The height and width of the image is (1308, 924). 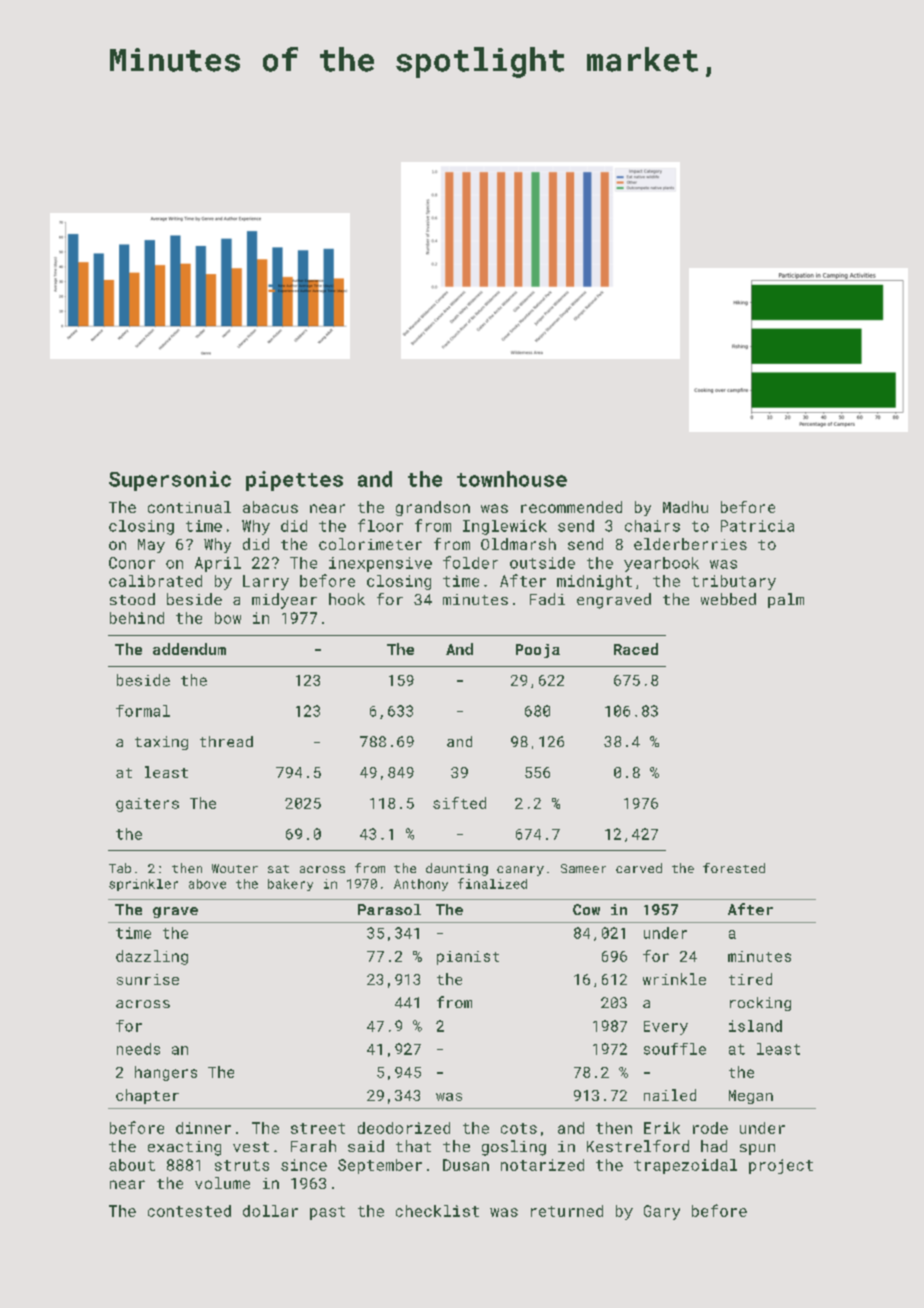 I want to click on carved, so click(x=639, y=868).
